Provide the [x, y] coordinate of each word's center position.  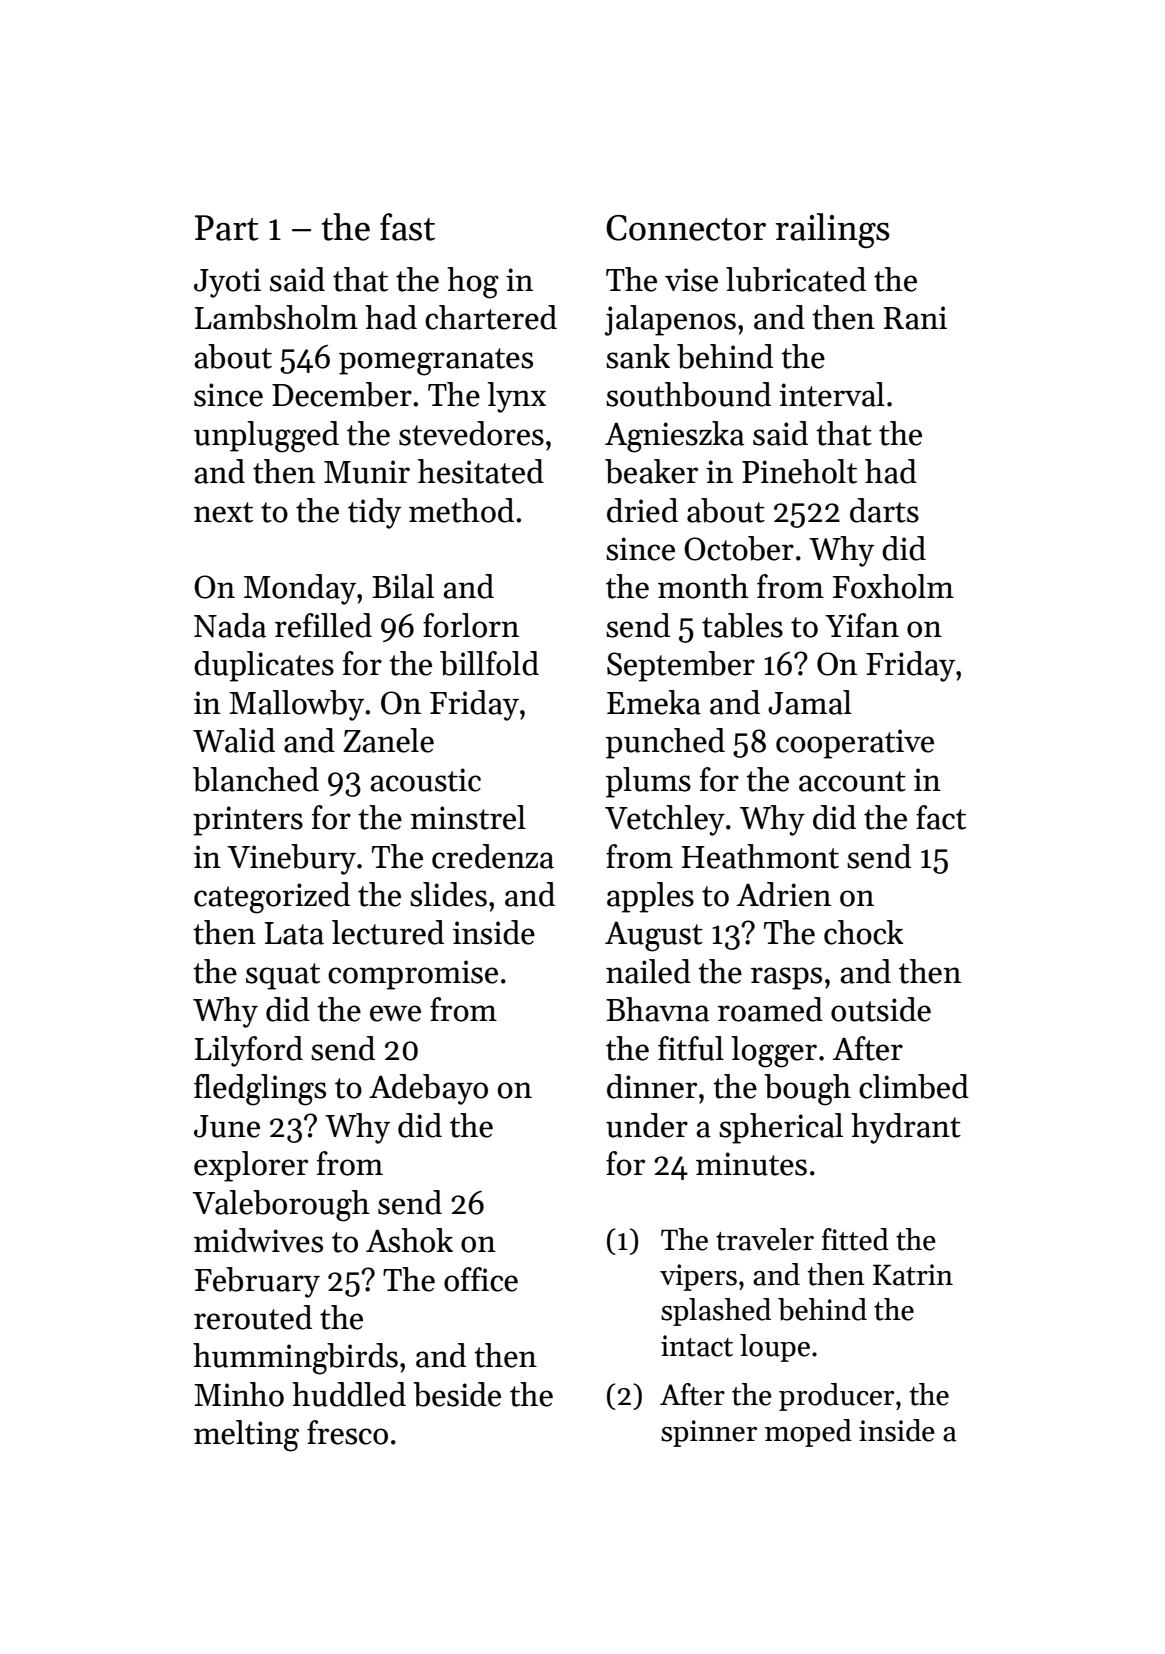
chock [864, 932]
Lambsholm [276, 317]
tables [742, 625]
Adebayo [428, 1089]
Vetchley [665, 820]
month [703, 586]
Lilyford [249, 1051]
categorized [272, 898]
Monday [300, 589]
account [852, 781]
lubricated [796, 279]
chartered [491, 317]
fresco [347, 1432]
